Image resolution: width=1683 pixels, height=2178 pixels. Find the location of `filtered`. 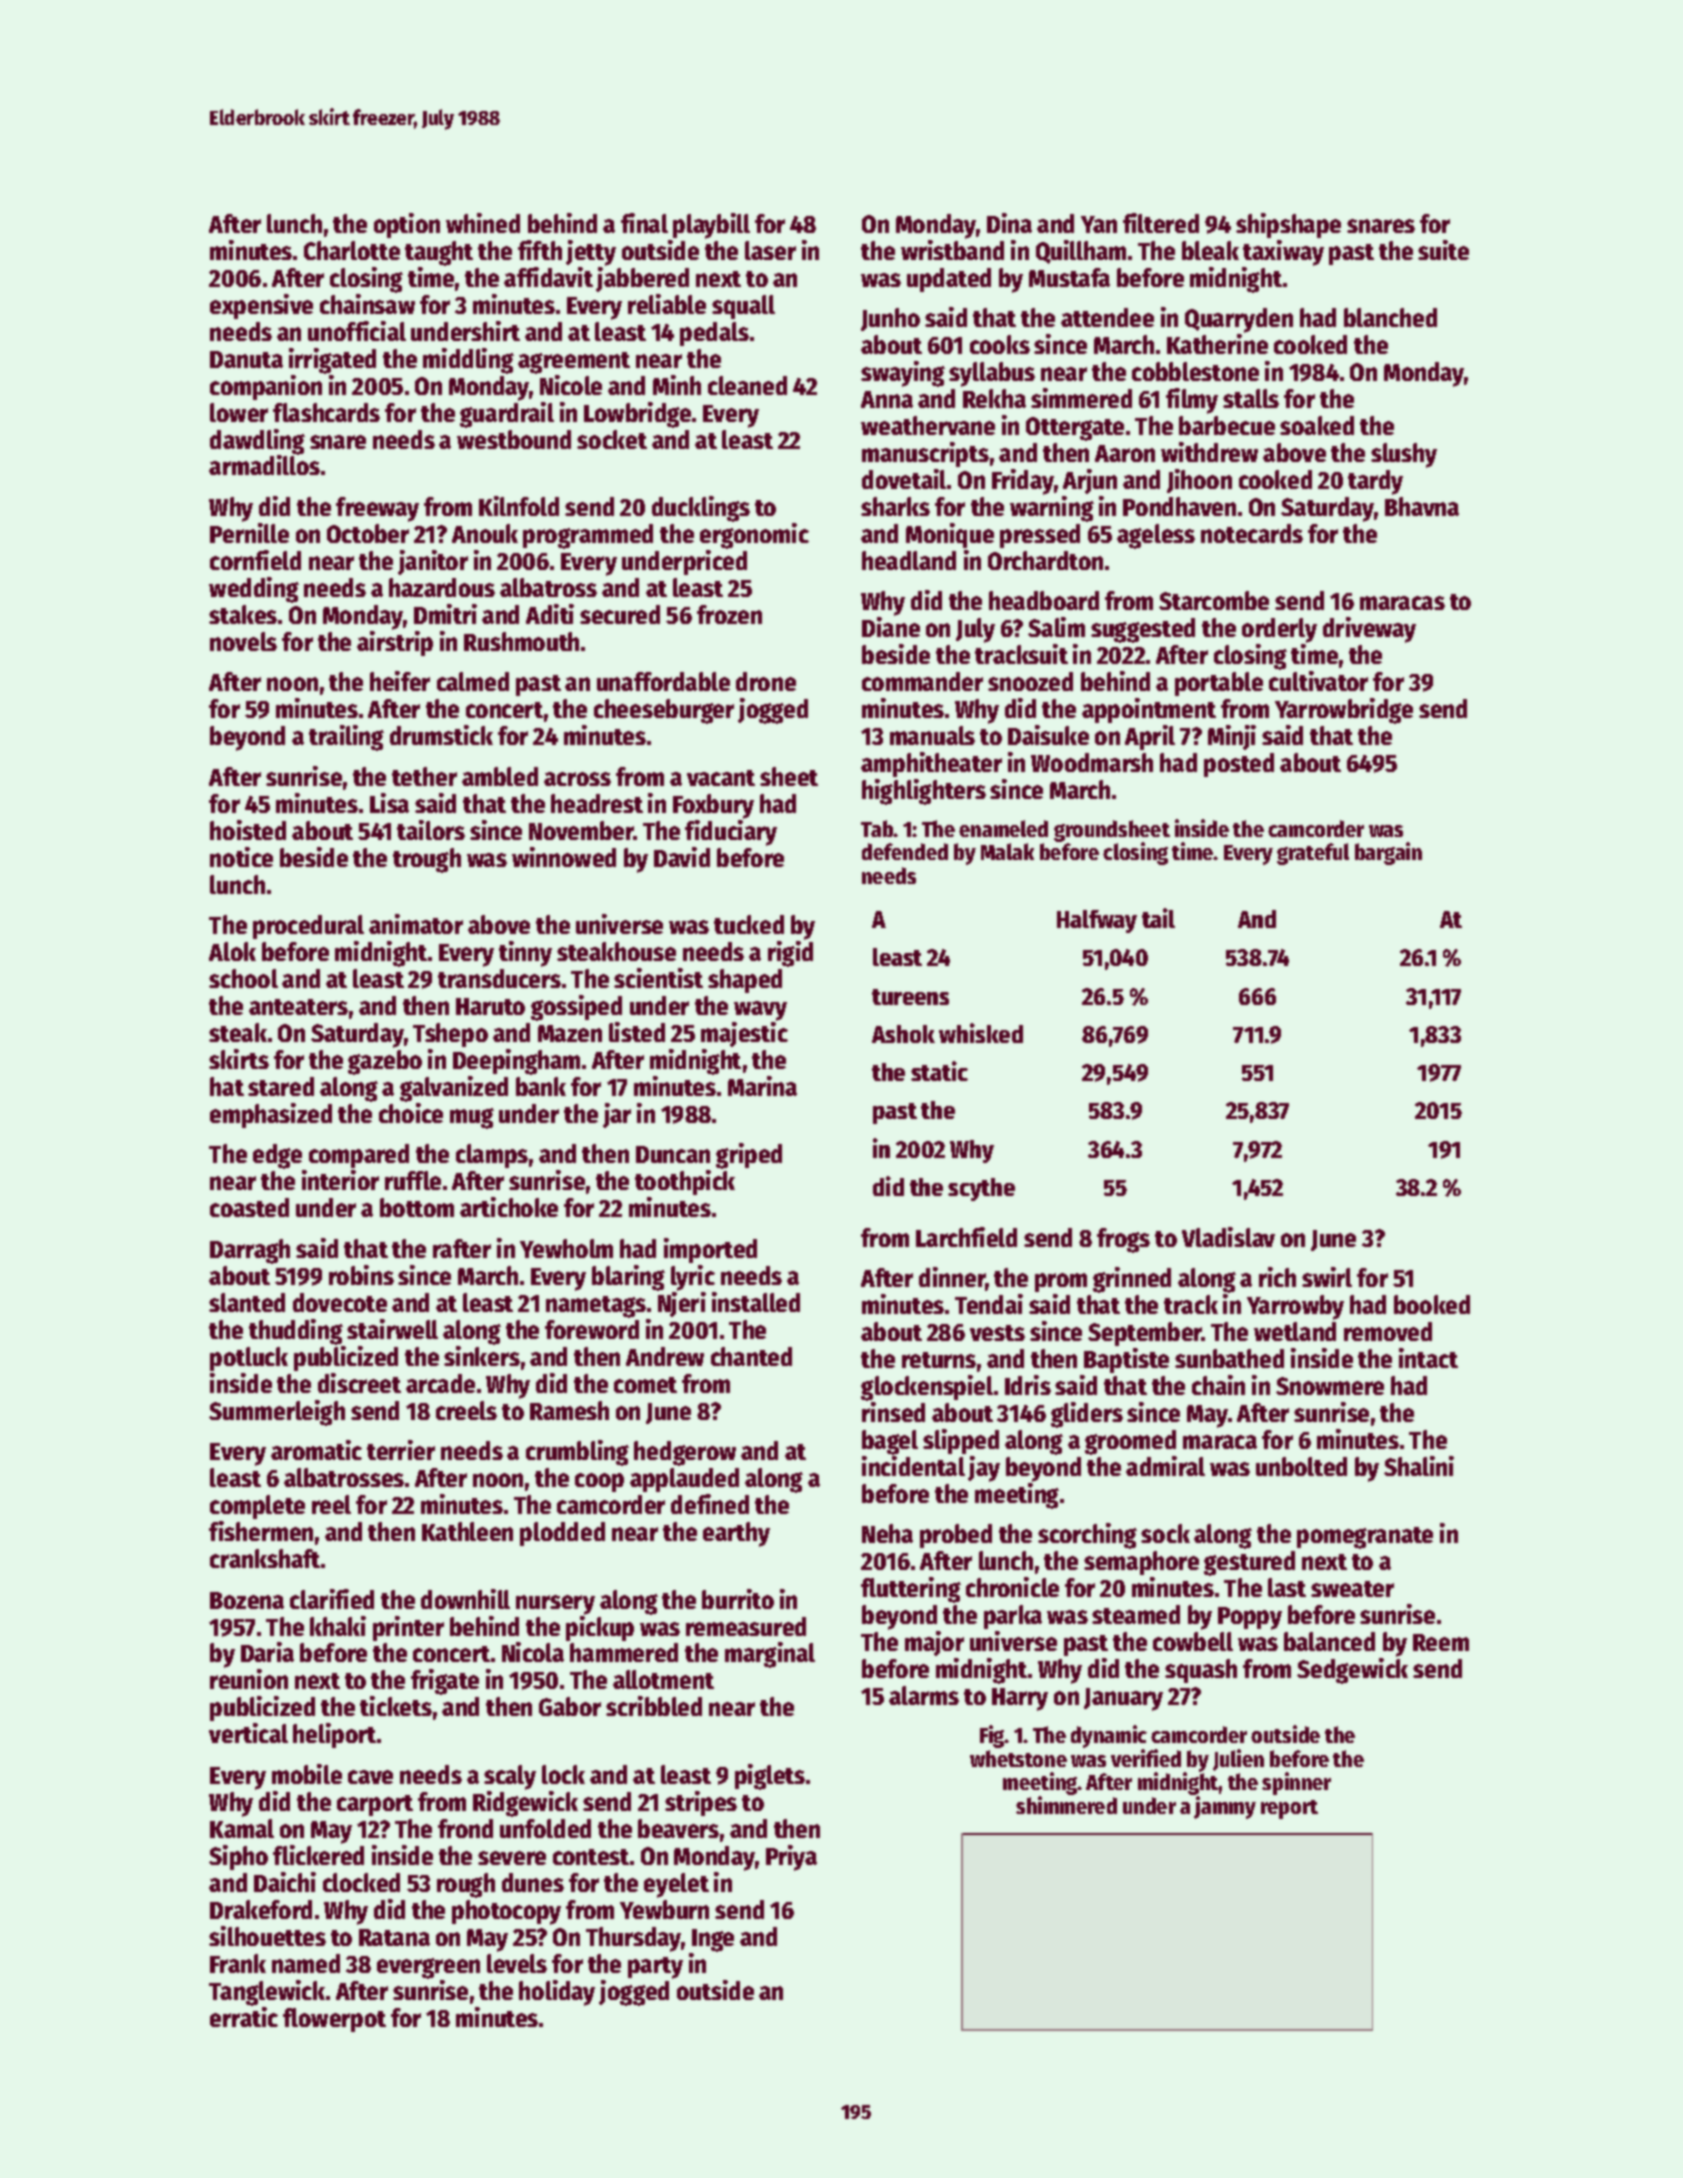

filtered is located at coordinates (1161, 223).
